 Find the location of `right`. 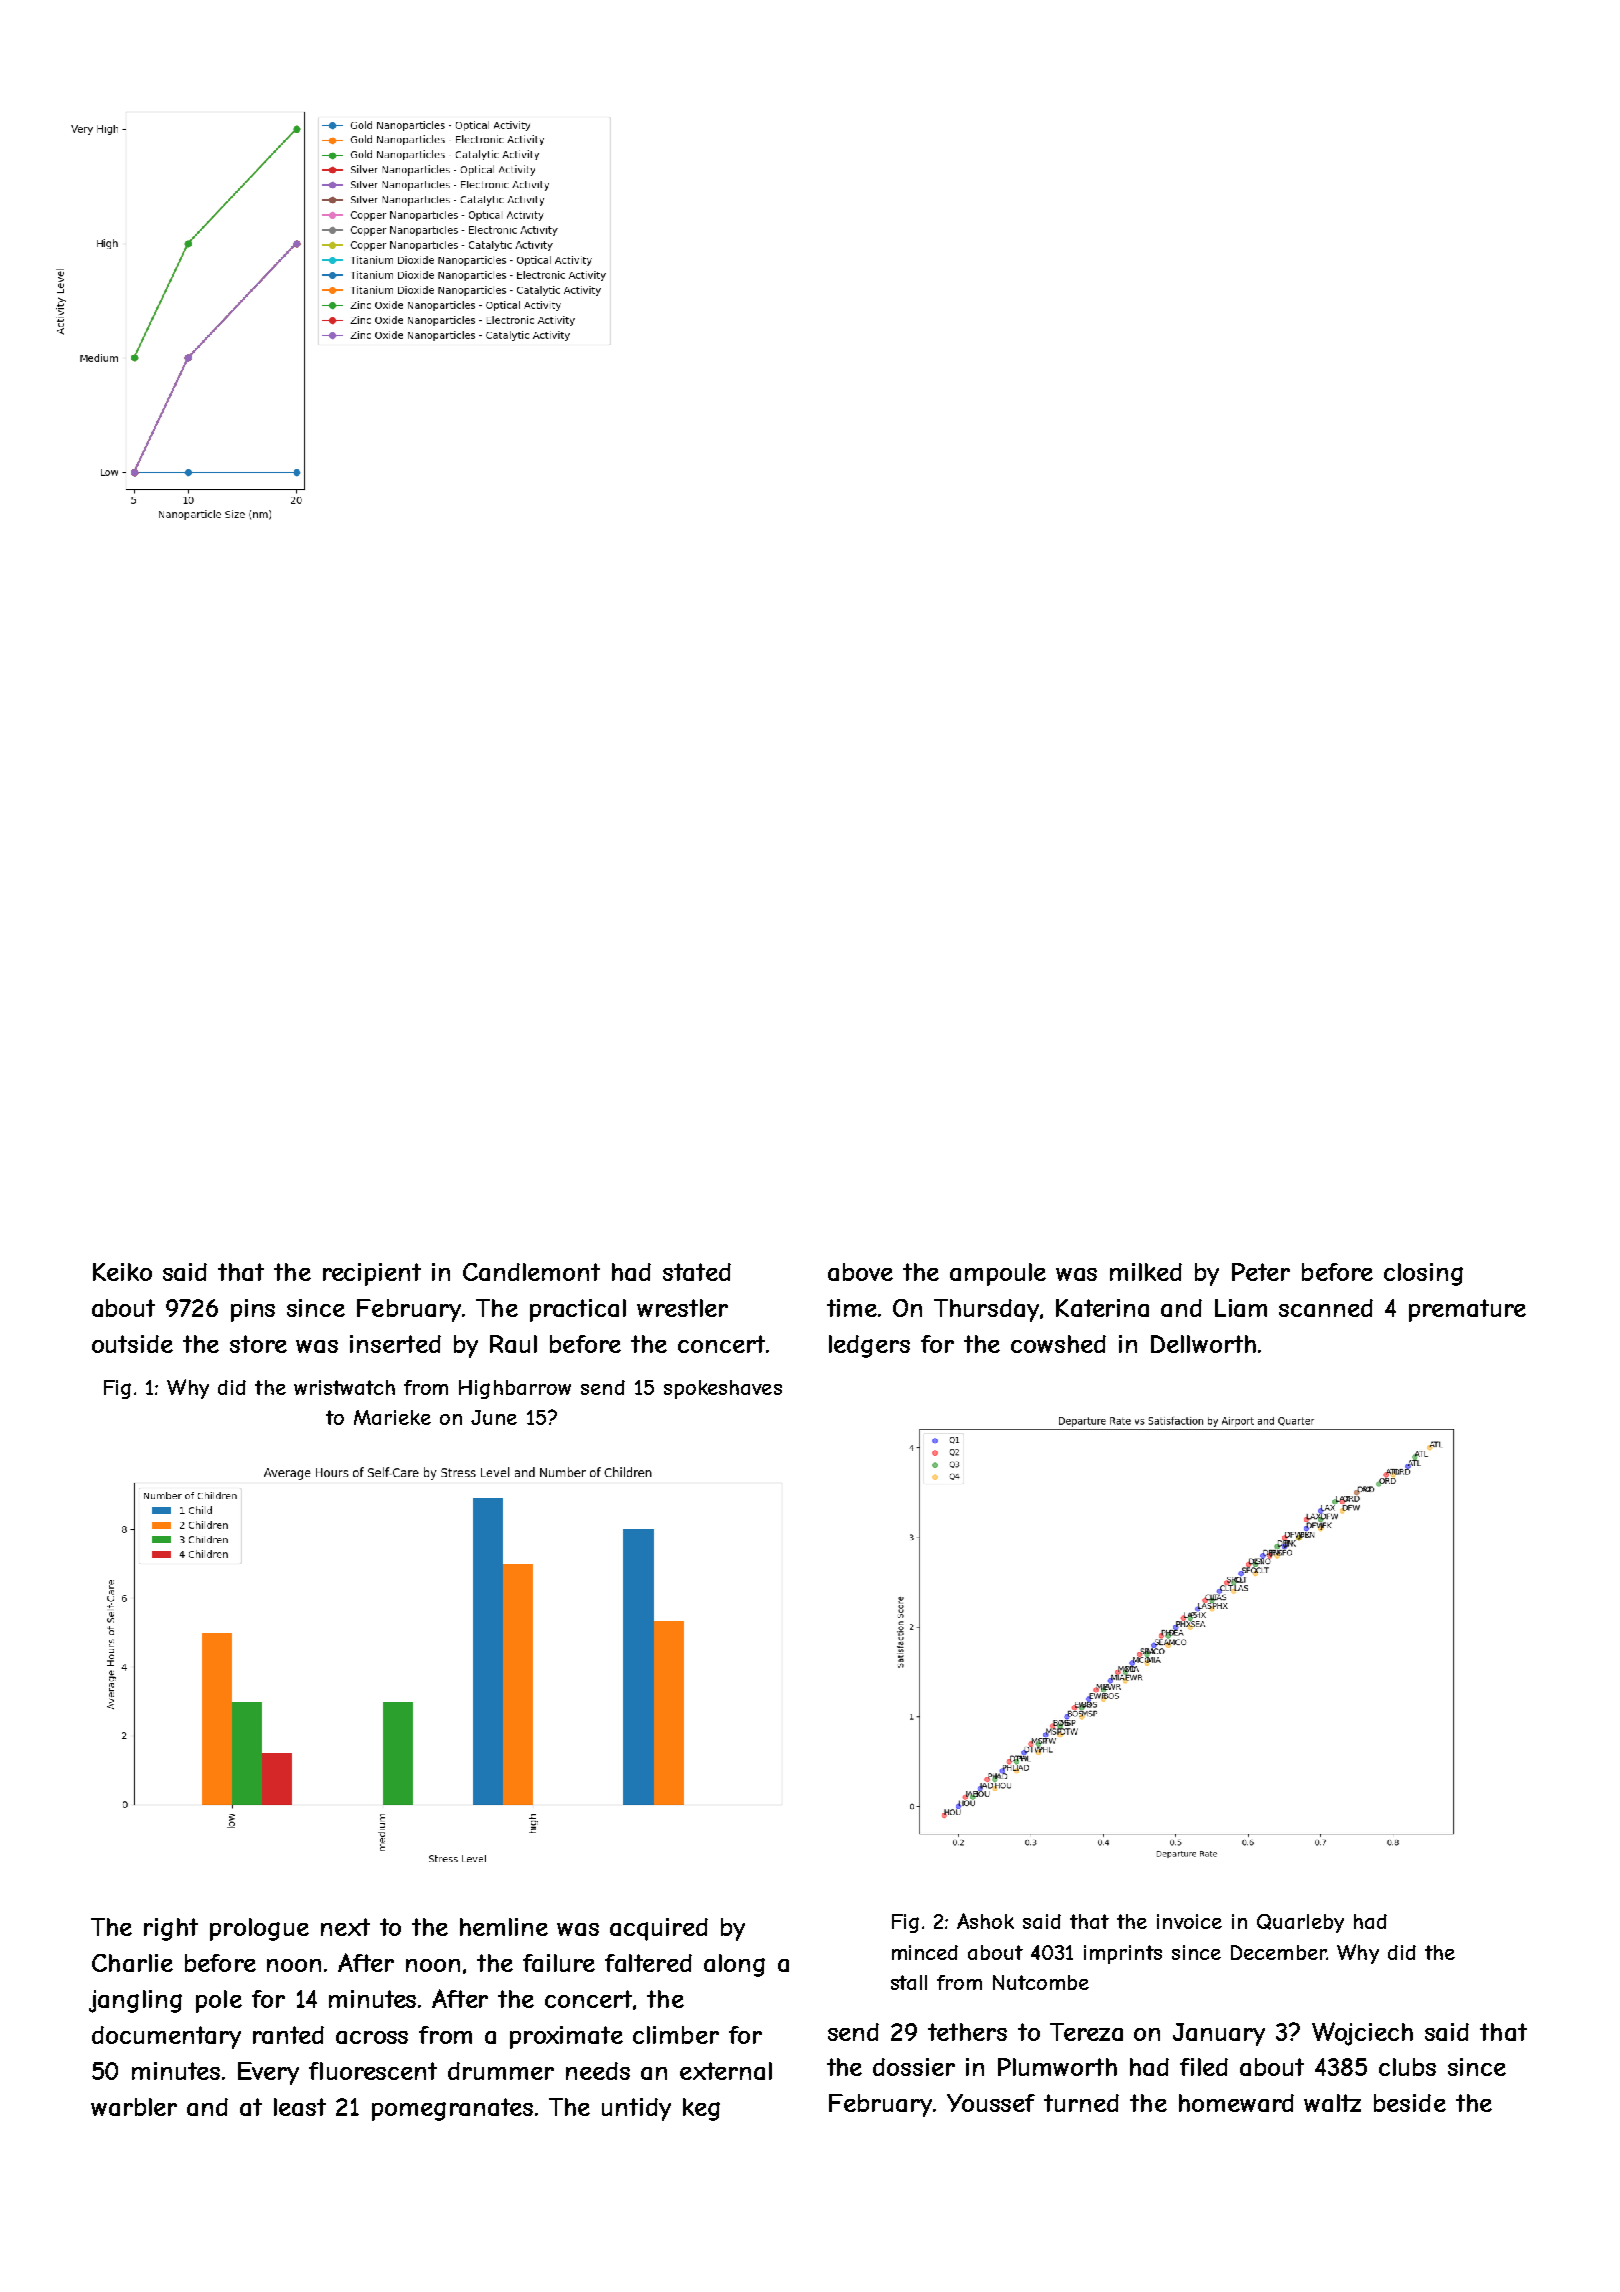

right is located at coordinates (171, 1929).
